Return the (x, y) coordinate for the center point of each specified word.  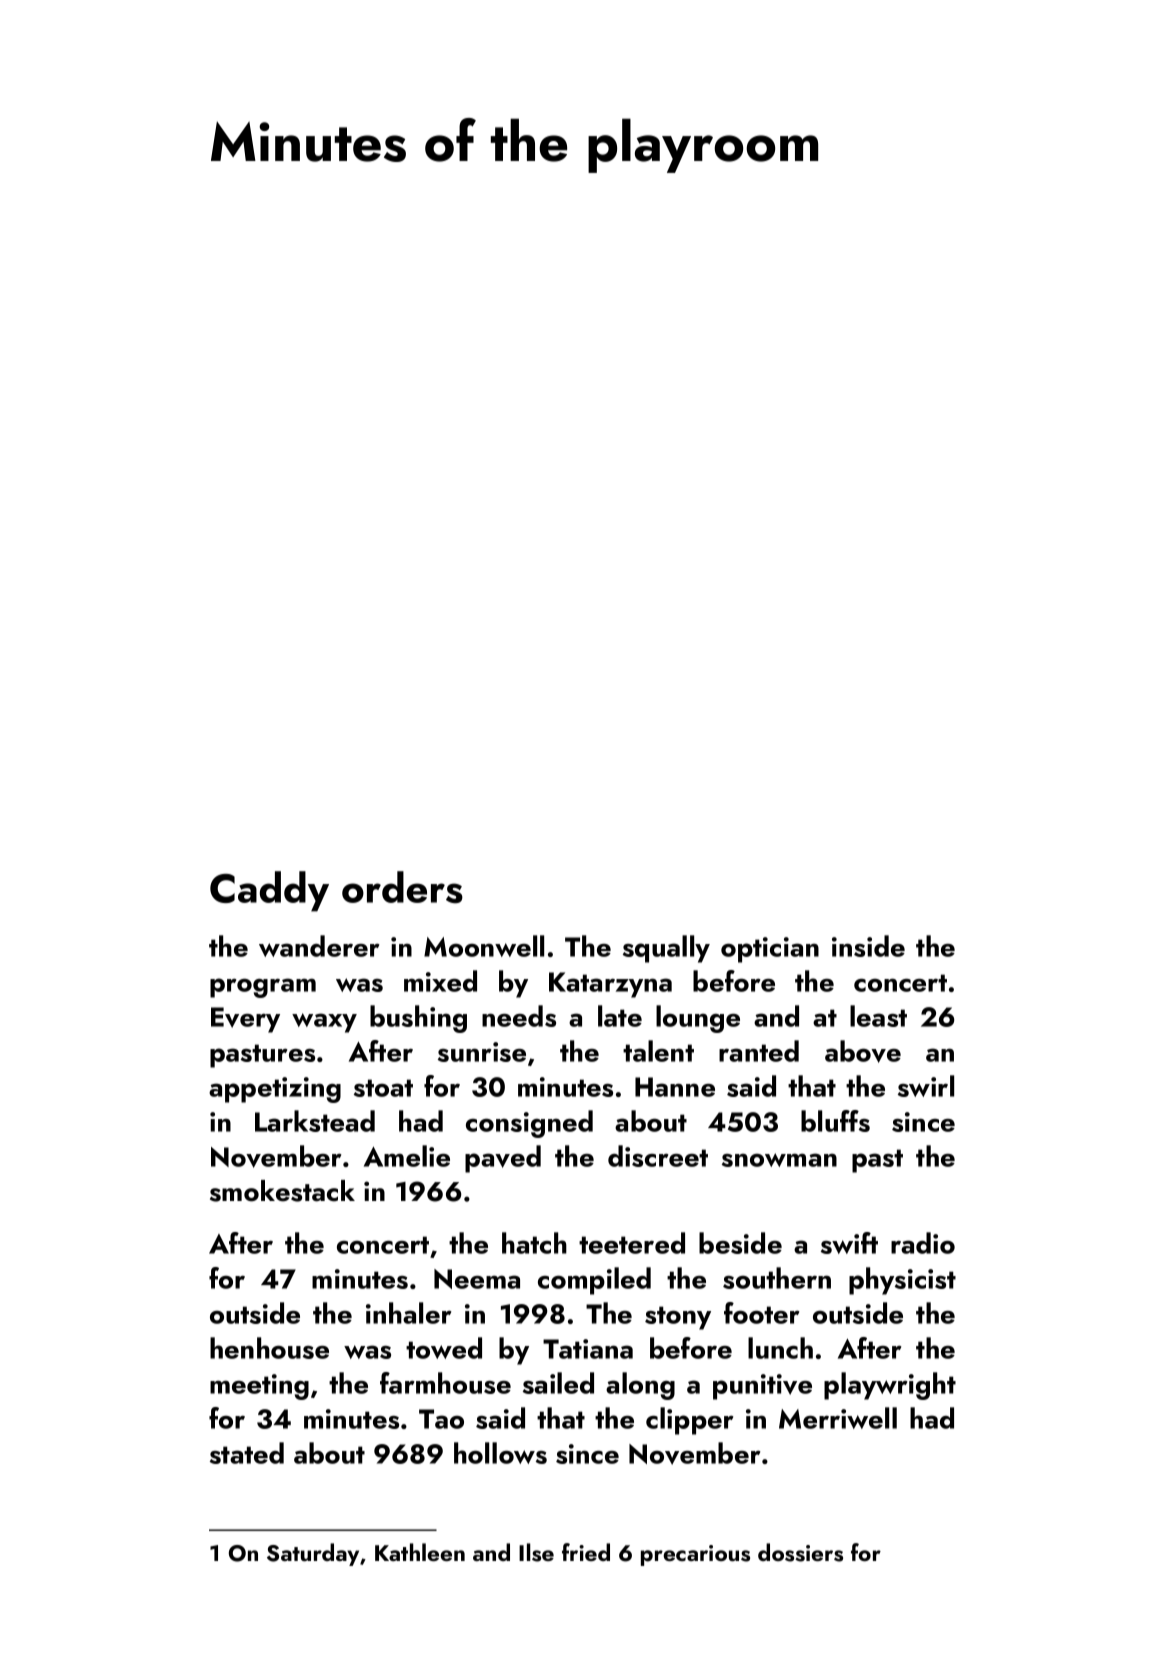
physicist (902, 1281)
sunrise (482, 1052)
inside (868, 946)
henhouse (269, 1348)
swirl (926, 1086)
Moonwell (484, 946)
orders (402, 887)
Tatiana (588, 1349)
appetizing (275, 1090)
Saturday (313, 1554)
